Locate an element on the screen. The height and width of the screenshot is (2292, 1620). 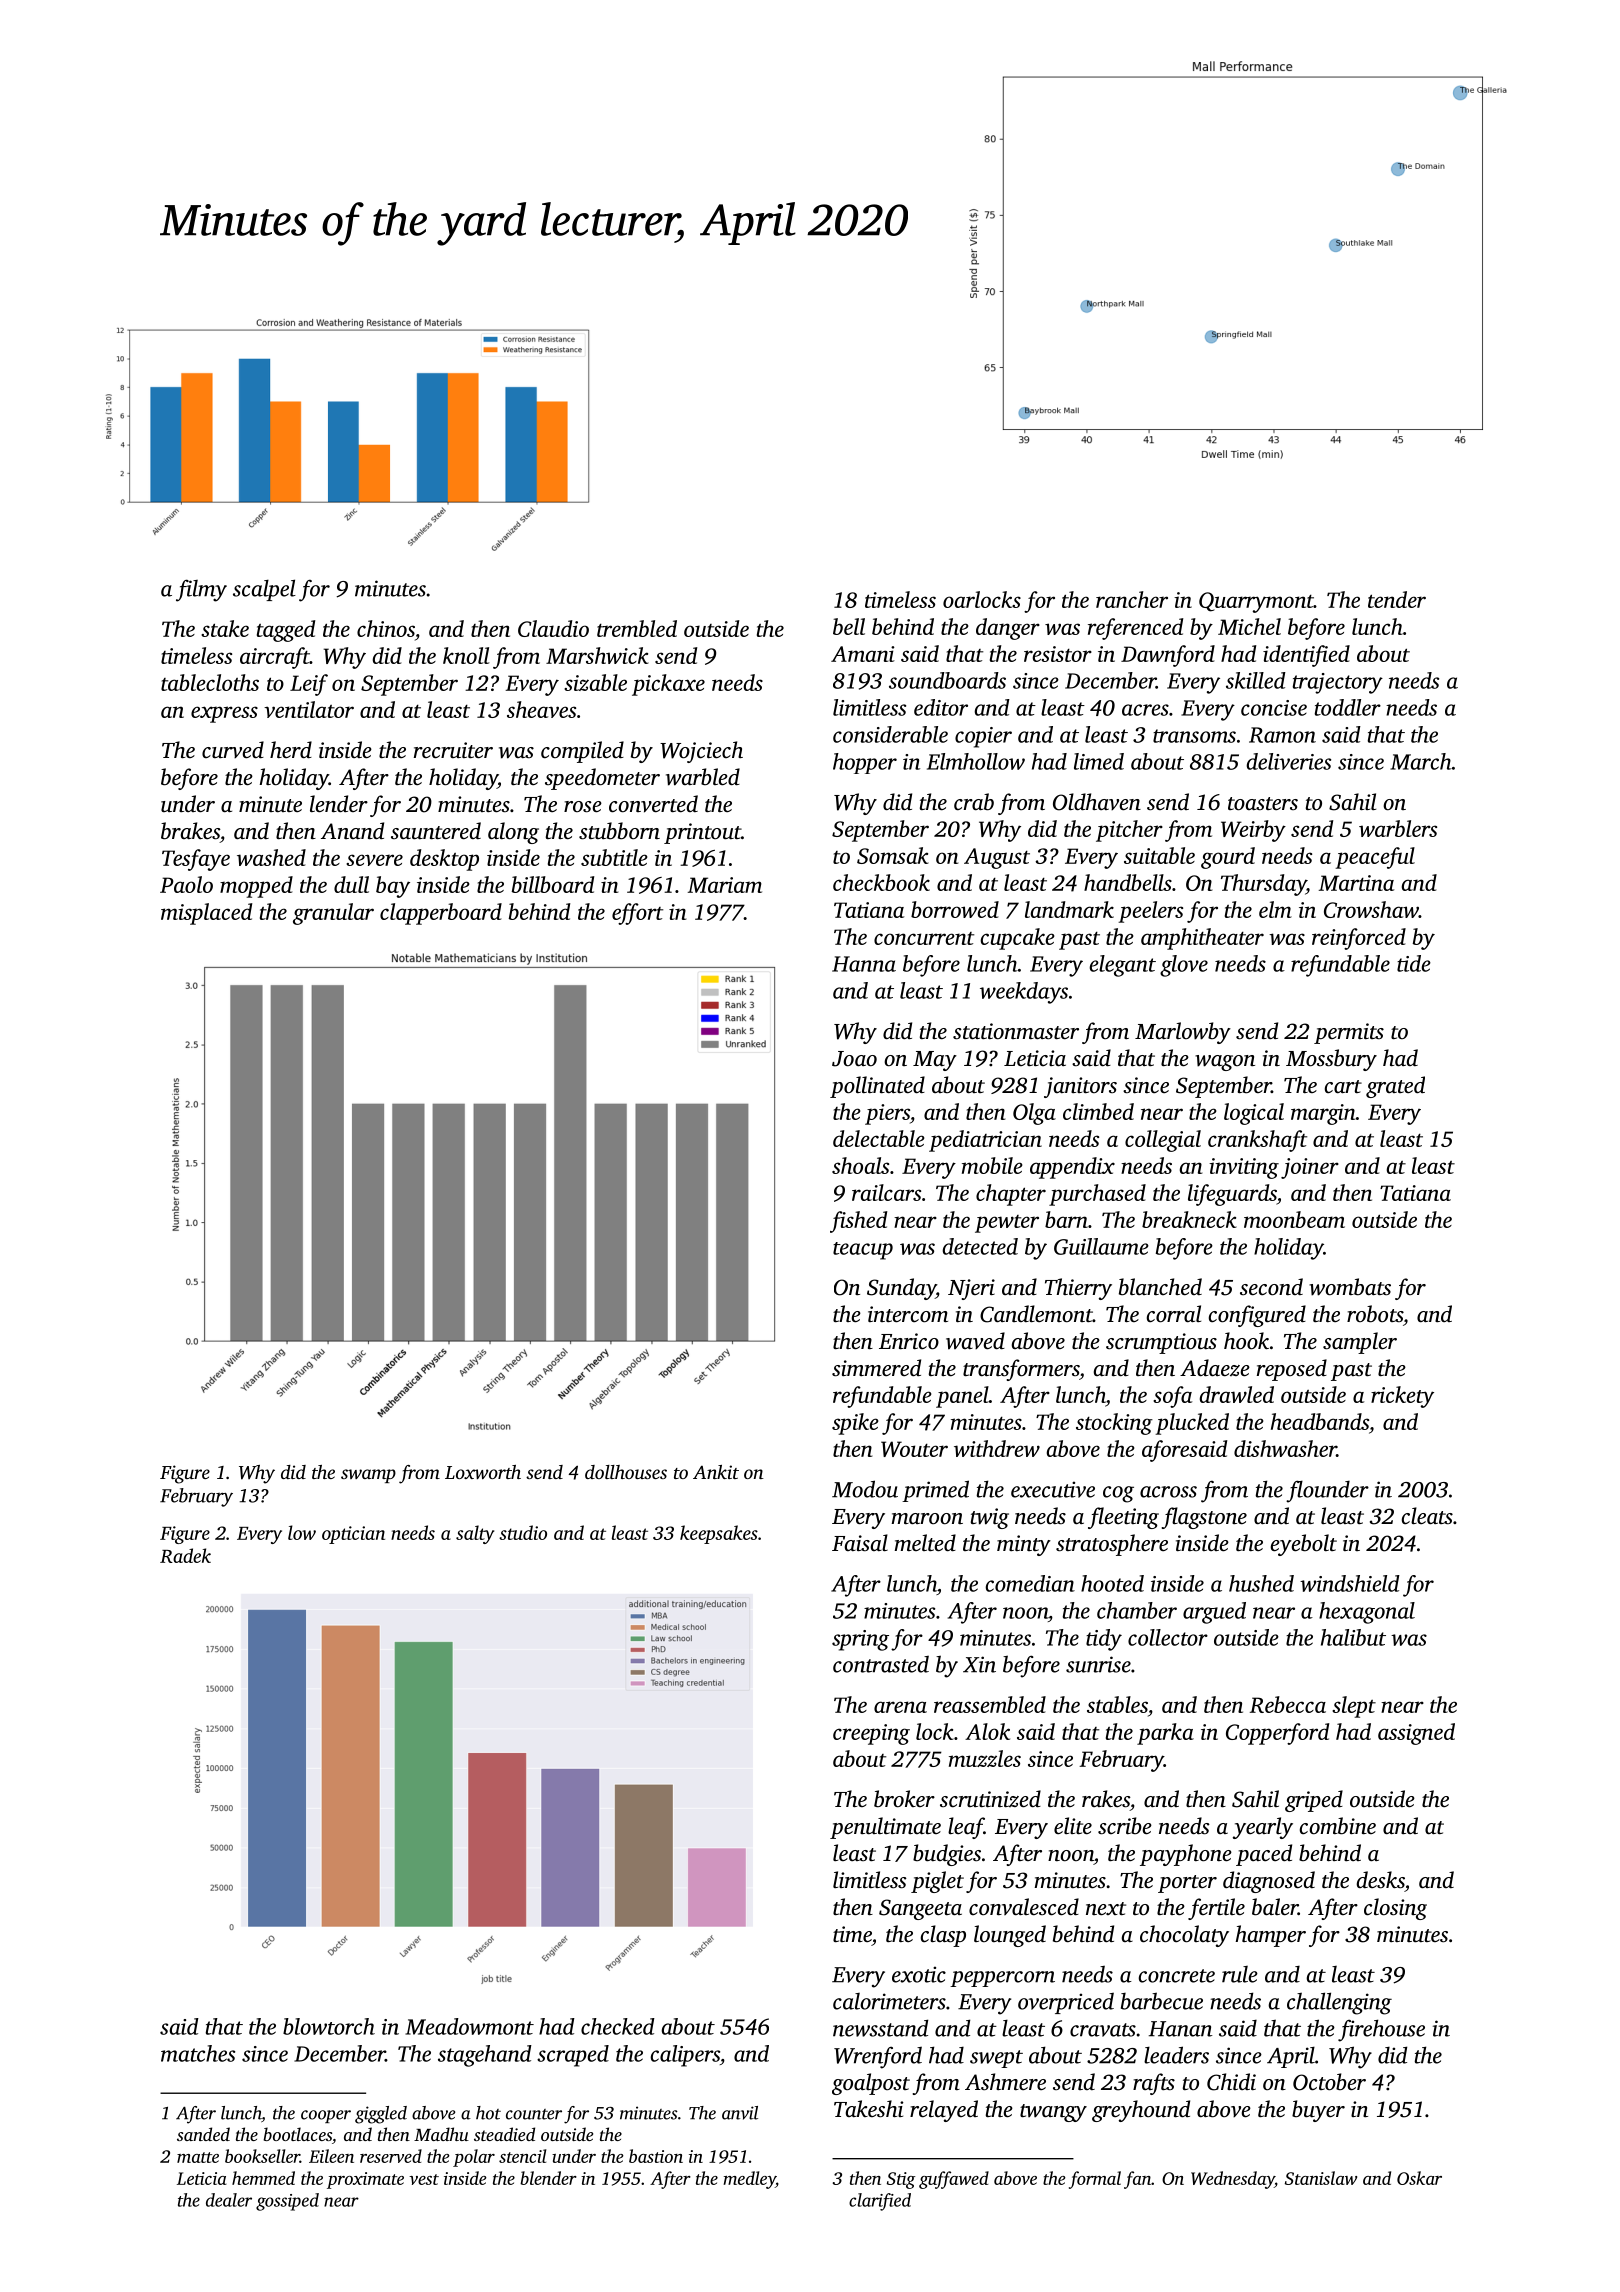
blowtorch is located at coordinates (329, 2026).
